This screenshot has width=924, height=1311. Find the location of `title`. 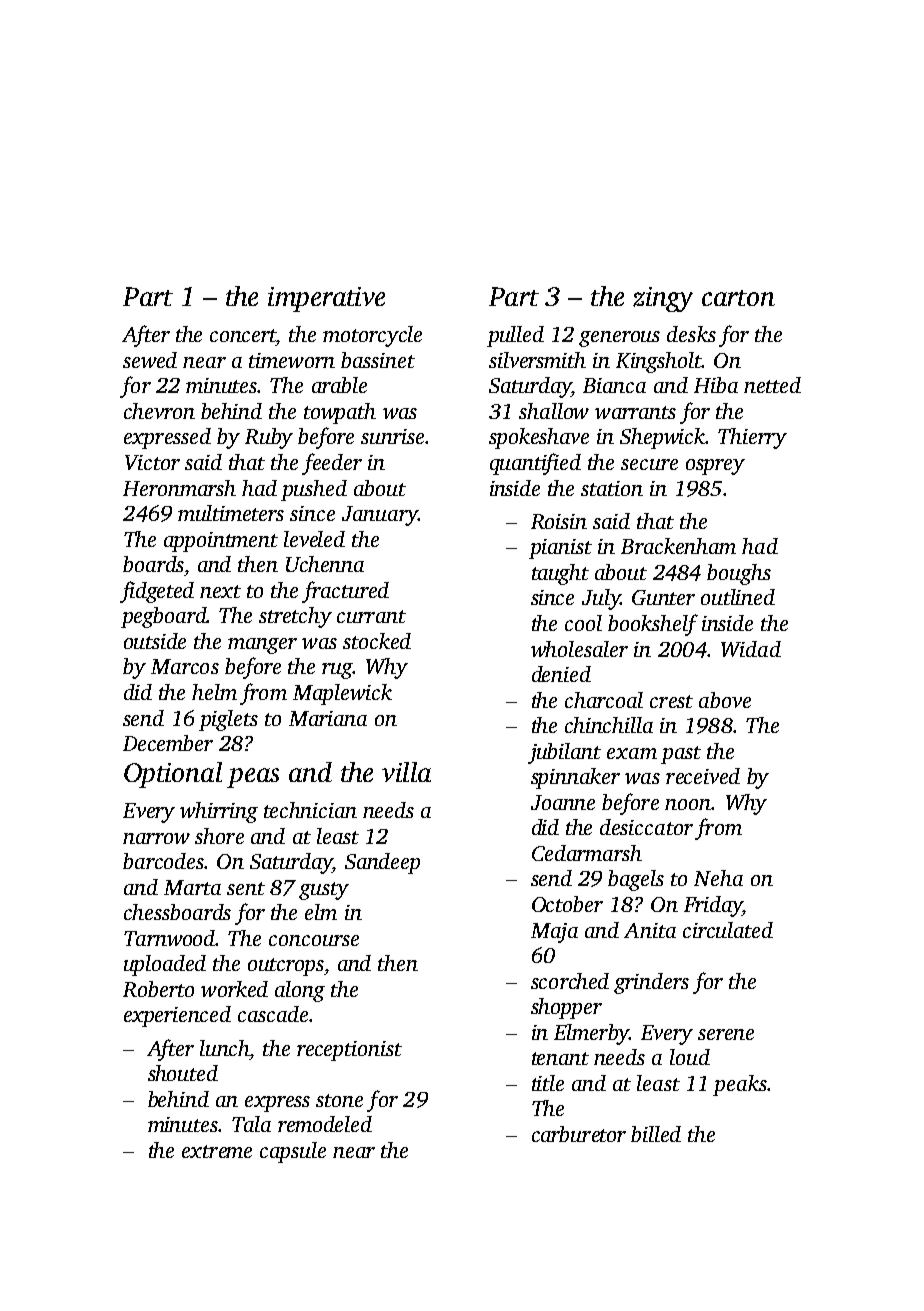

title is located at coordinates (548, 1083).
